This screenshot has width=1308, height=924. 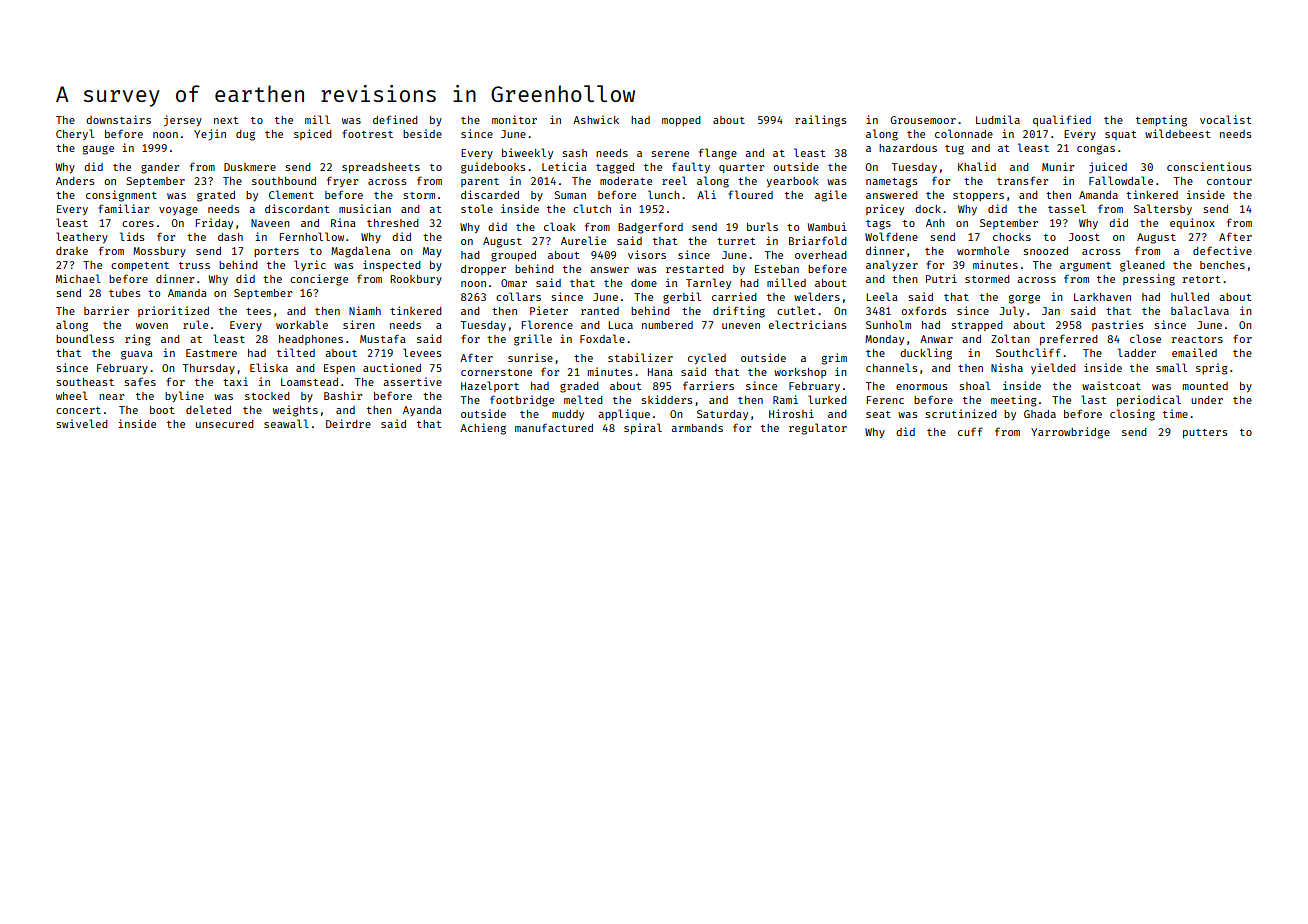 I want to click on Clement, so click(x=291, y=194).
